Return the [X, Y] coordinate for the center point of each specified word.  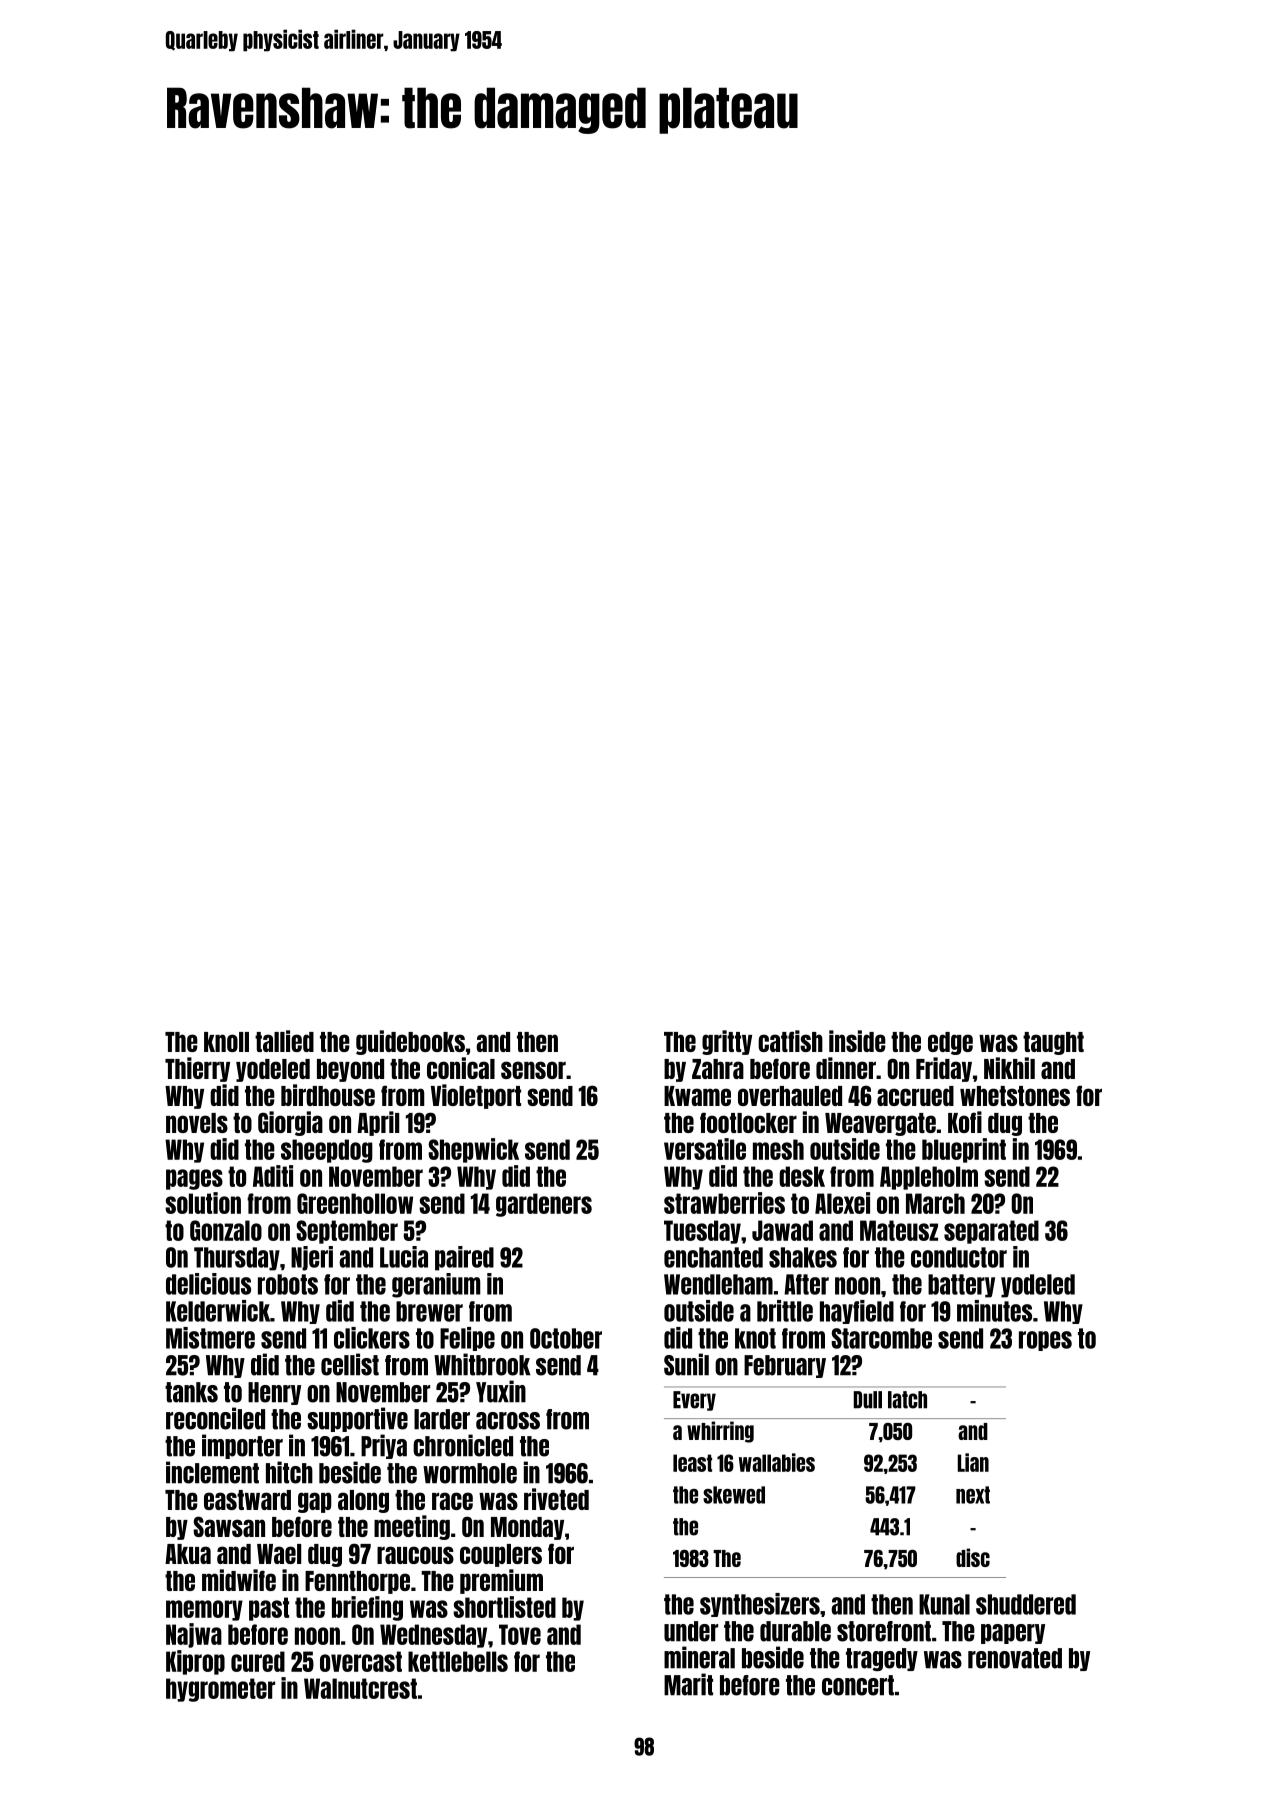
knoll [226, 1042]
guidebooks [410, 1042]
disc [973, 1557]
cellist [350, 1364]
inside [857, 1041]
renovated [1015, 1658]
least [692, 1463]
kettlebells [458, 1661]
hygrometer [220, 1690]
